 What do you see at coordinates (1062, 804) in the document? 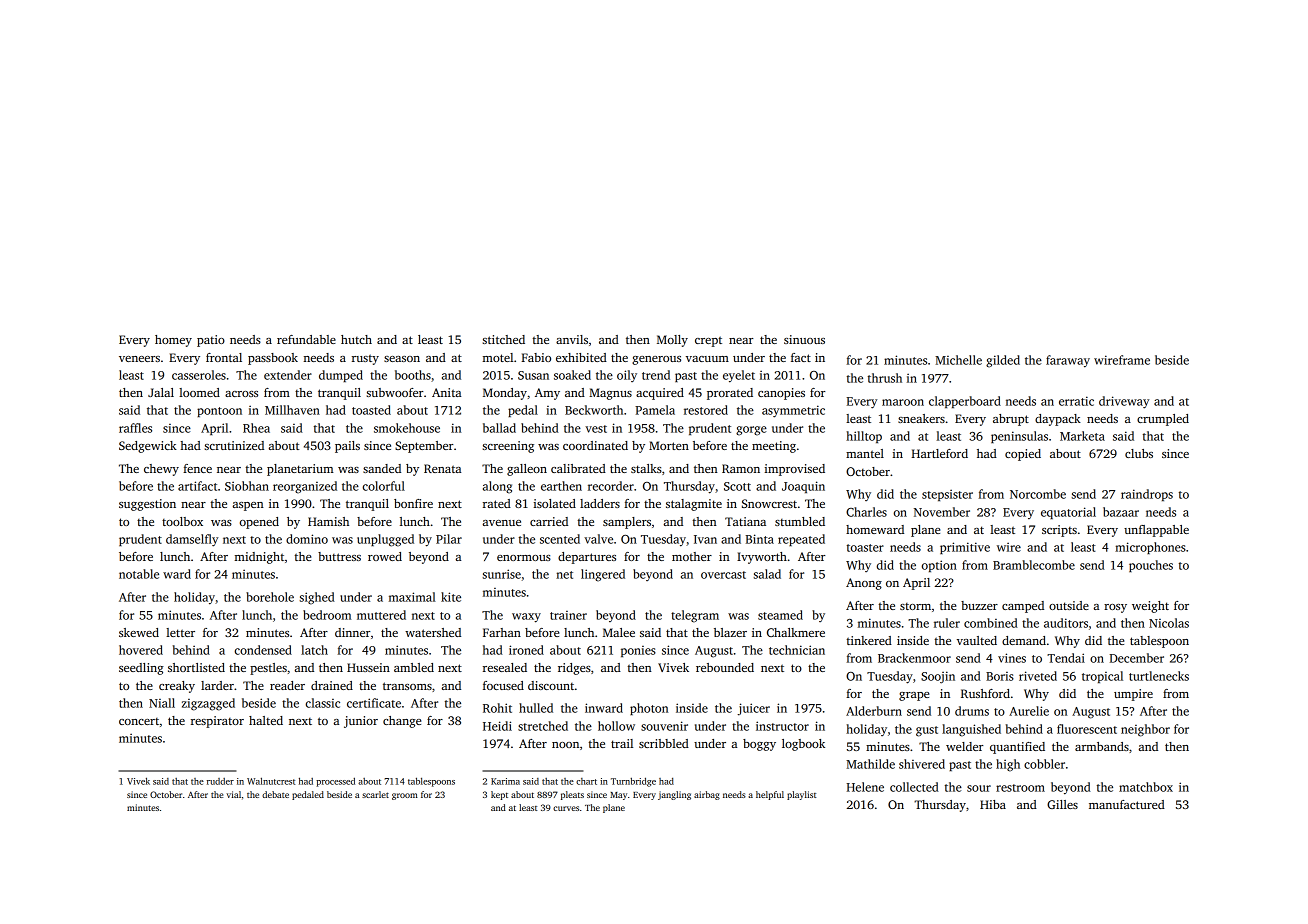
I see `Gilles` at bounding box center [1062, 804].
